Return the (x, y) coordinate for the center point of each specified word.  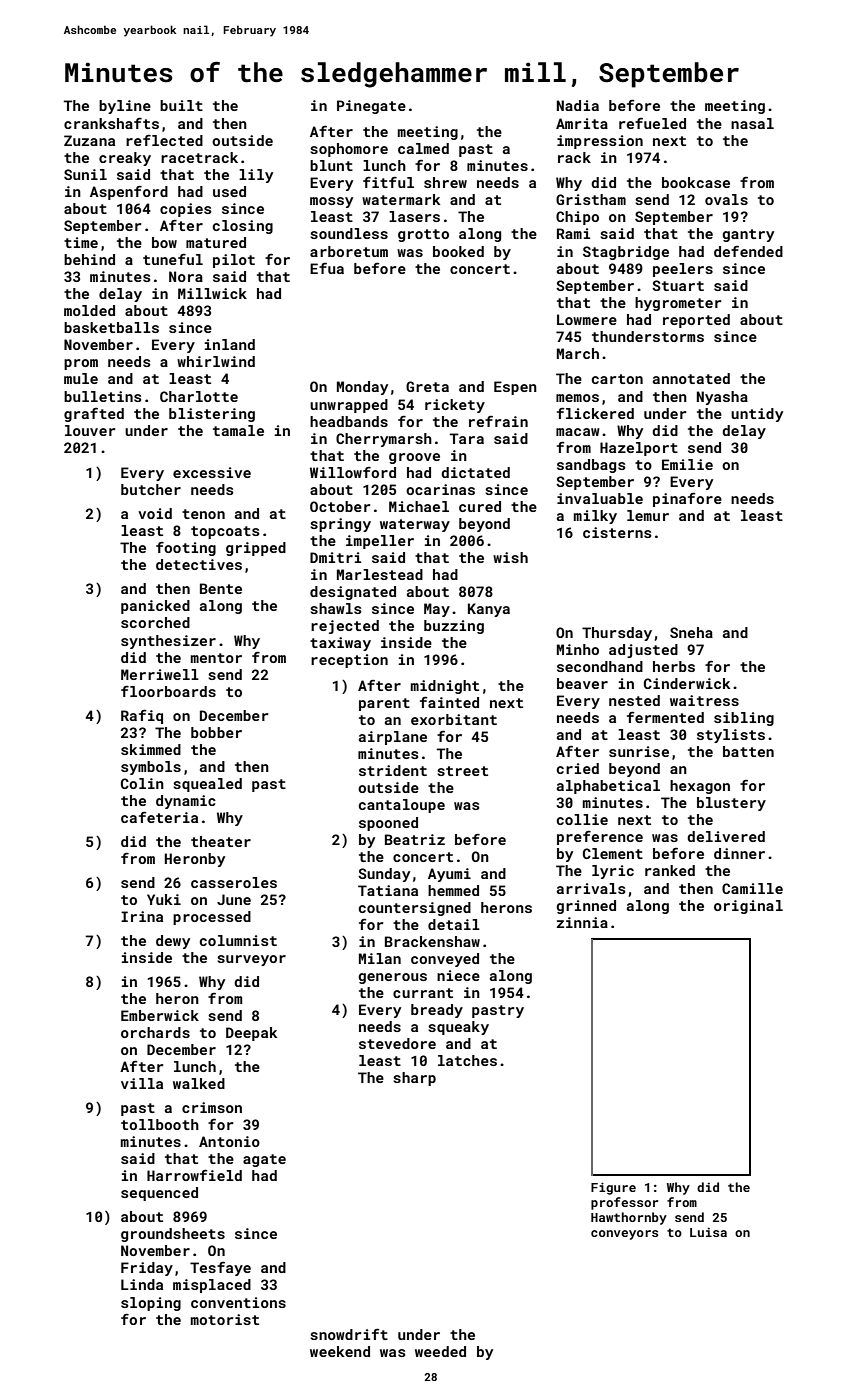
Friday (147, 1269)
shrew (445, 182)
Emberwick (160, 1015)
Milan (380, 958)
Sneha (691, 632)
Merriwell (160, 674)
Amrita (582, 123)
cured (480, 506)
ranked (670, 870)
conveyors (624, 1235)
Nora (186, 276)
